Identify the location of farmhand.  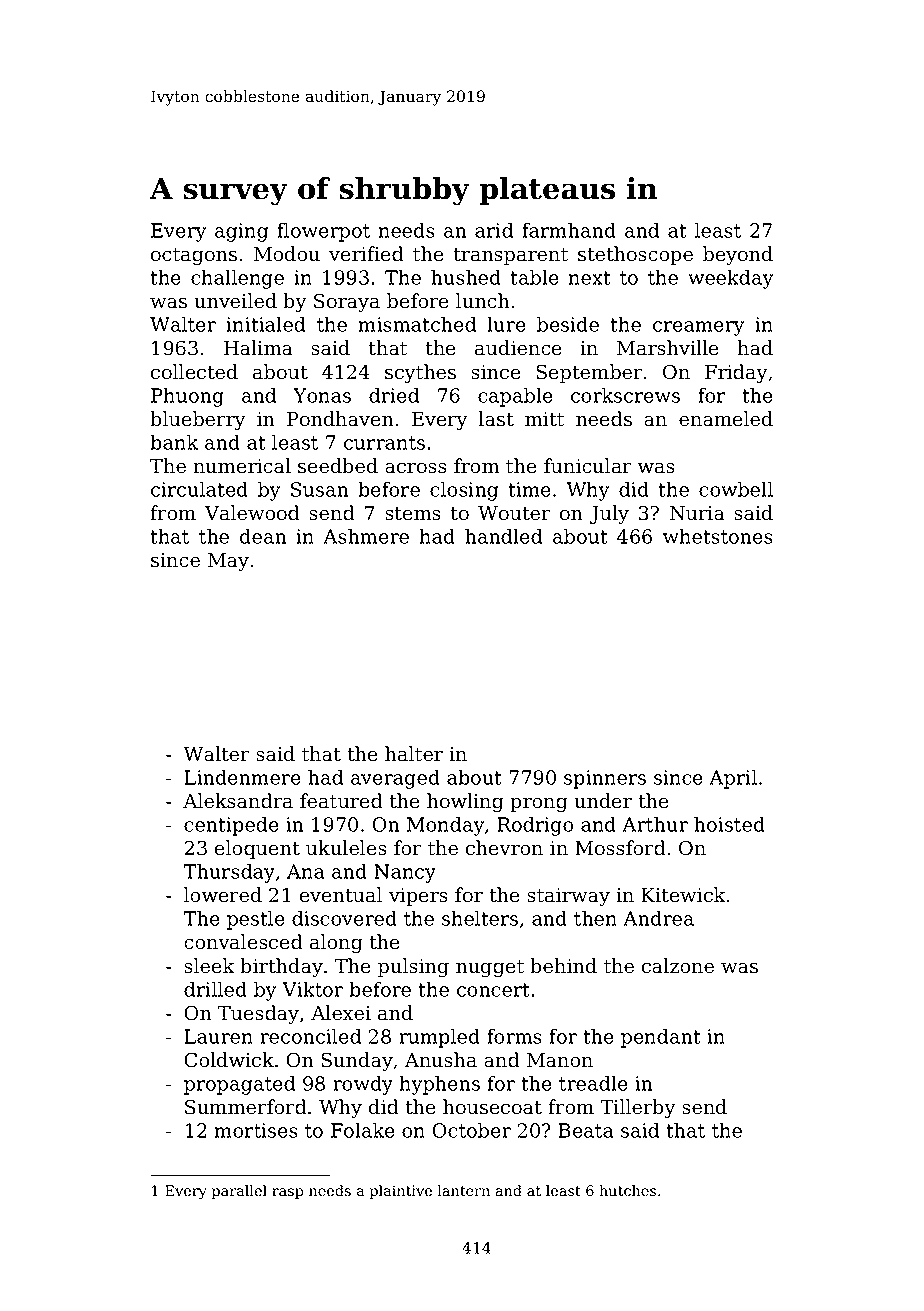
(569, 230).
